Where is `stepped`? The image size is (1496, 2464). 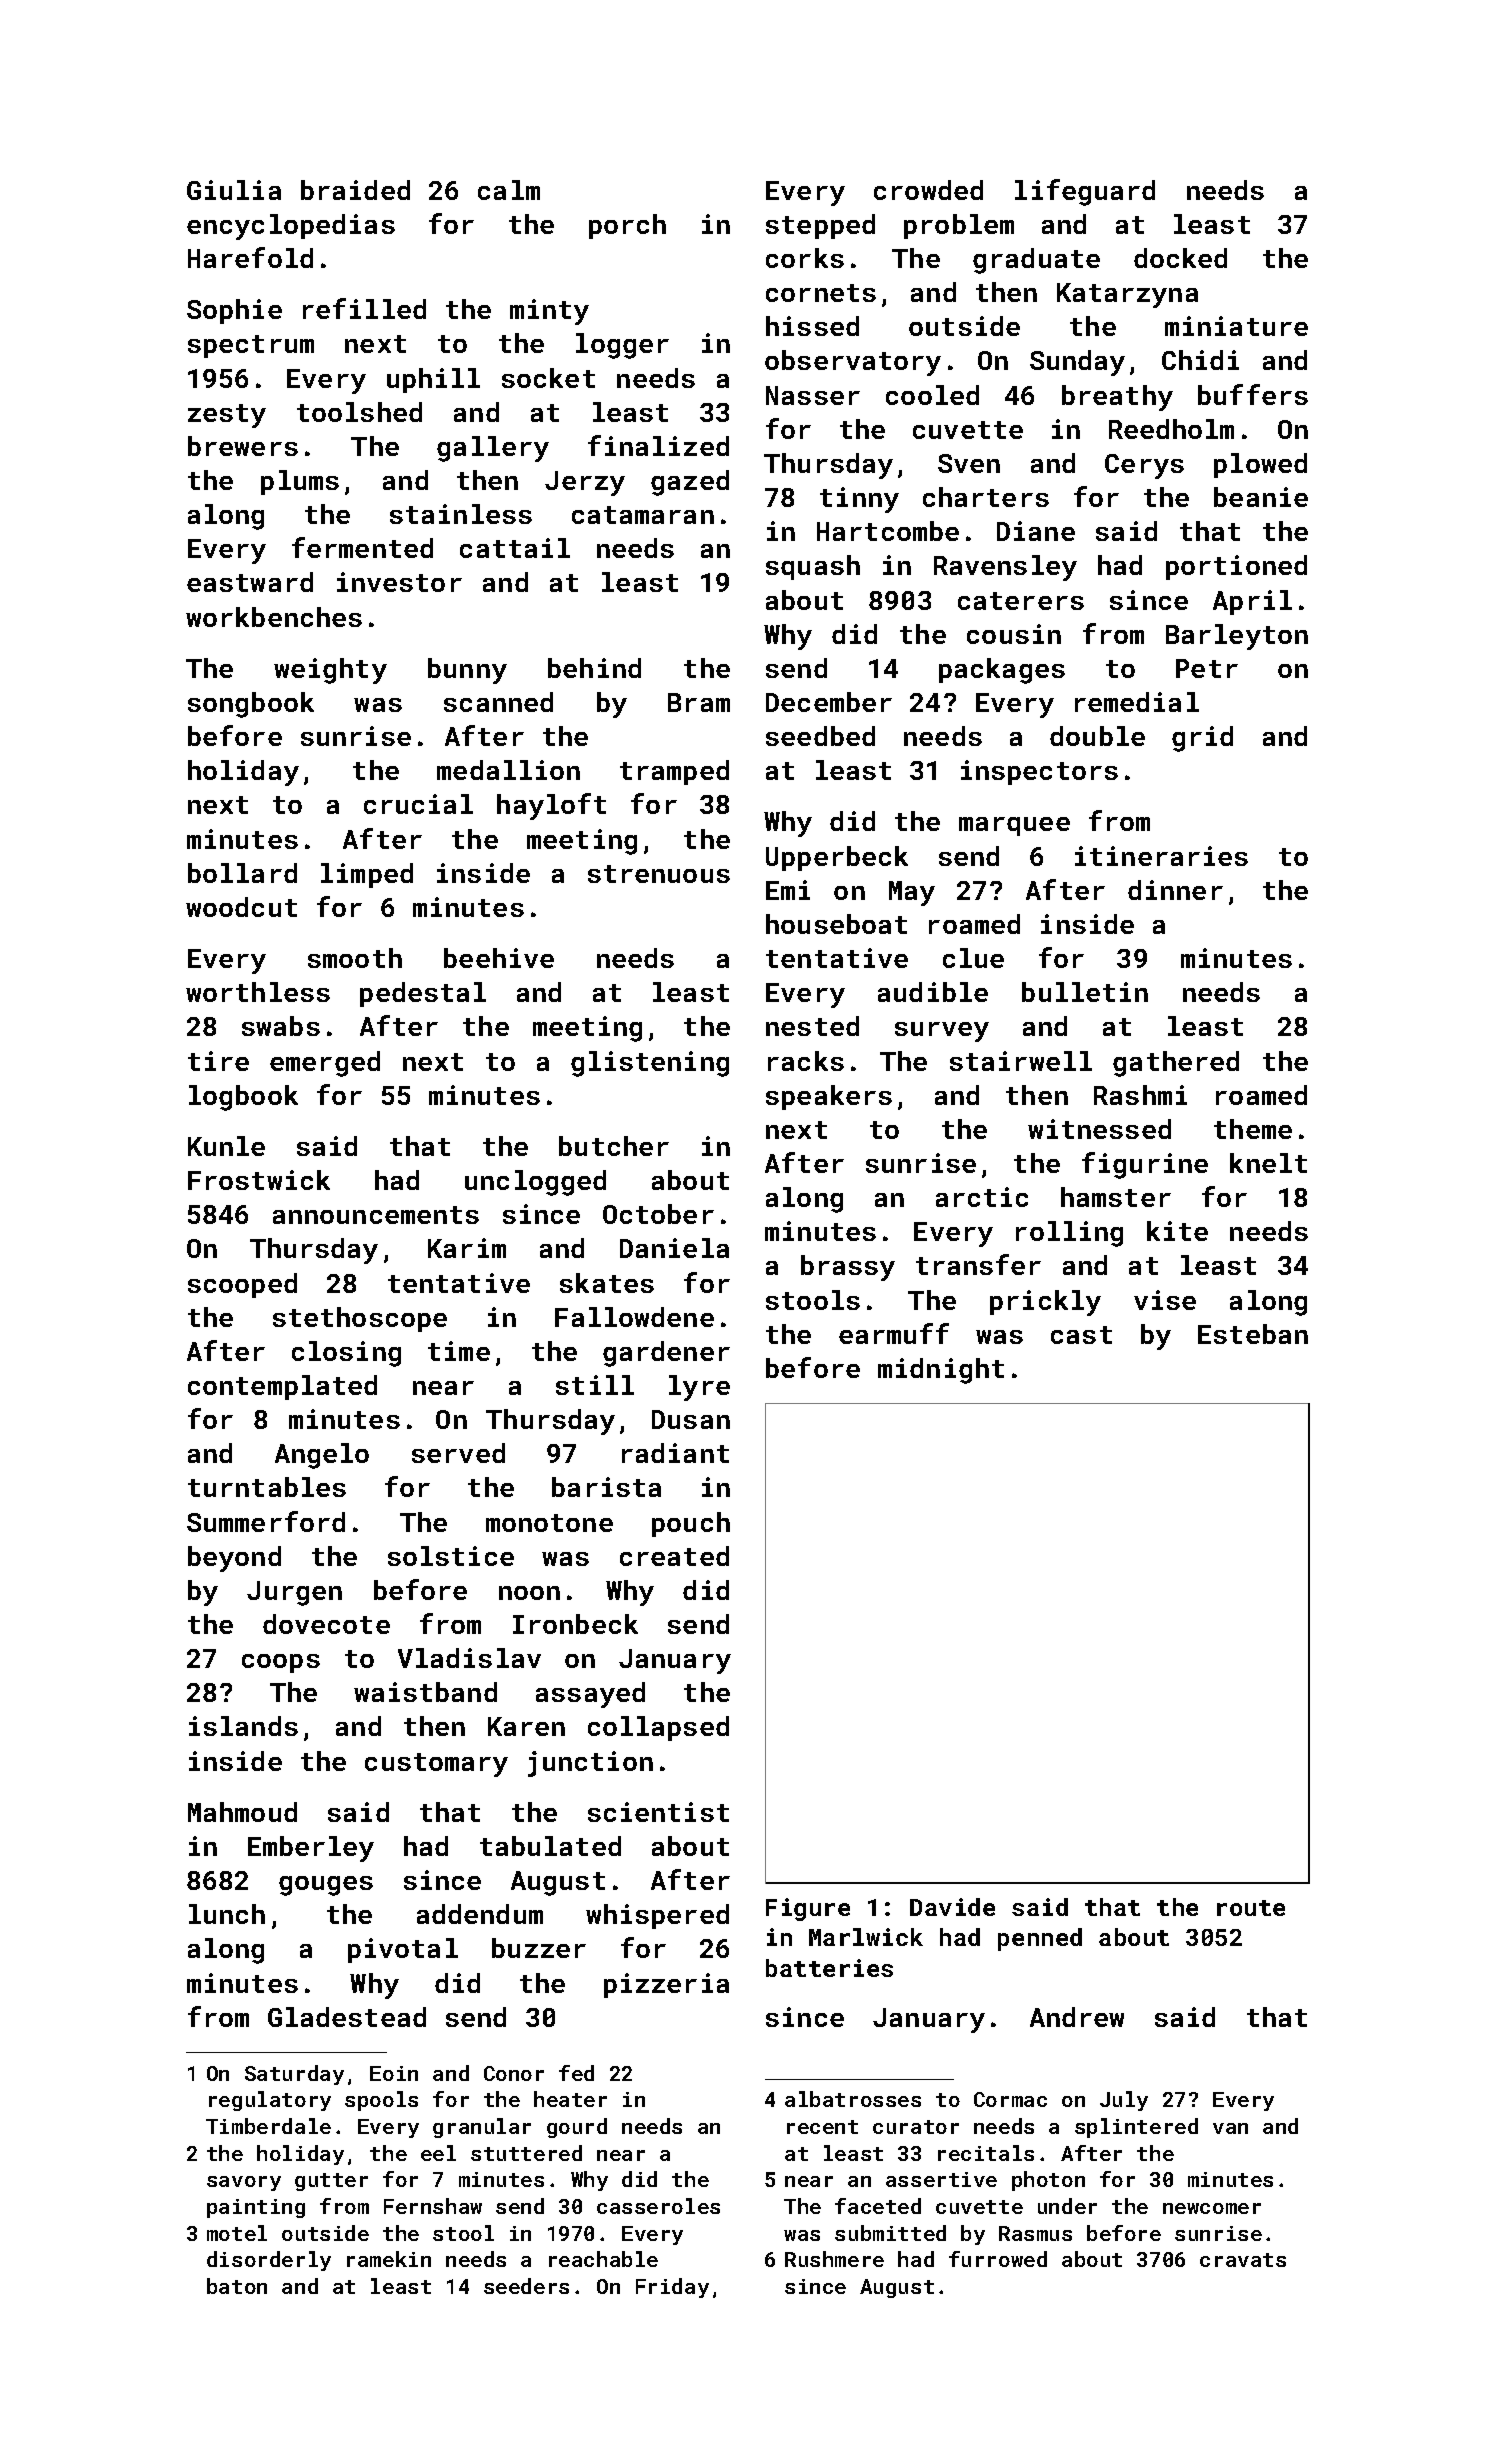 stepped is located at coordinates (820, 226).
